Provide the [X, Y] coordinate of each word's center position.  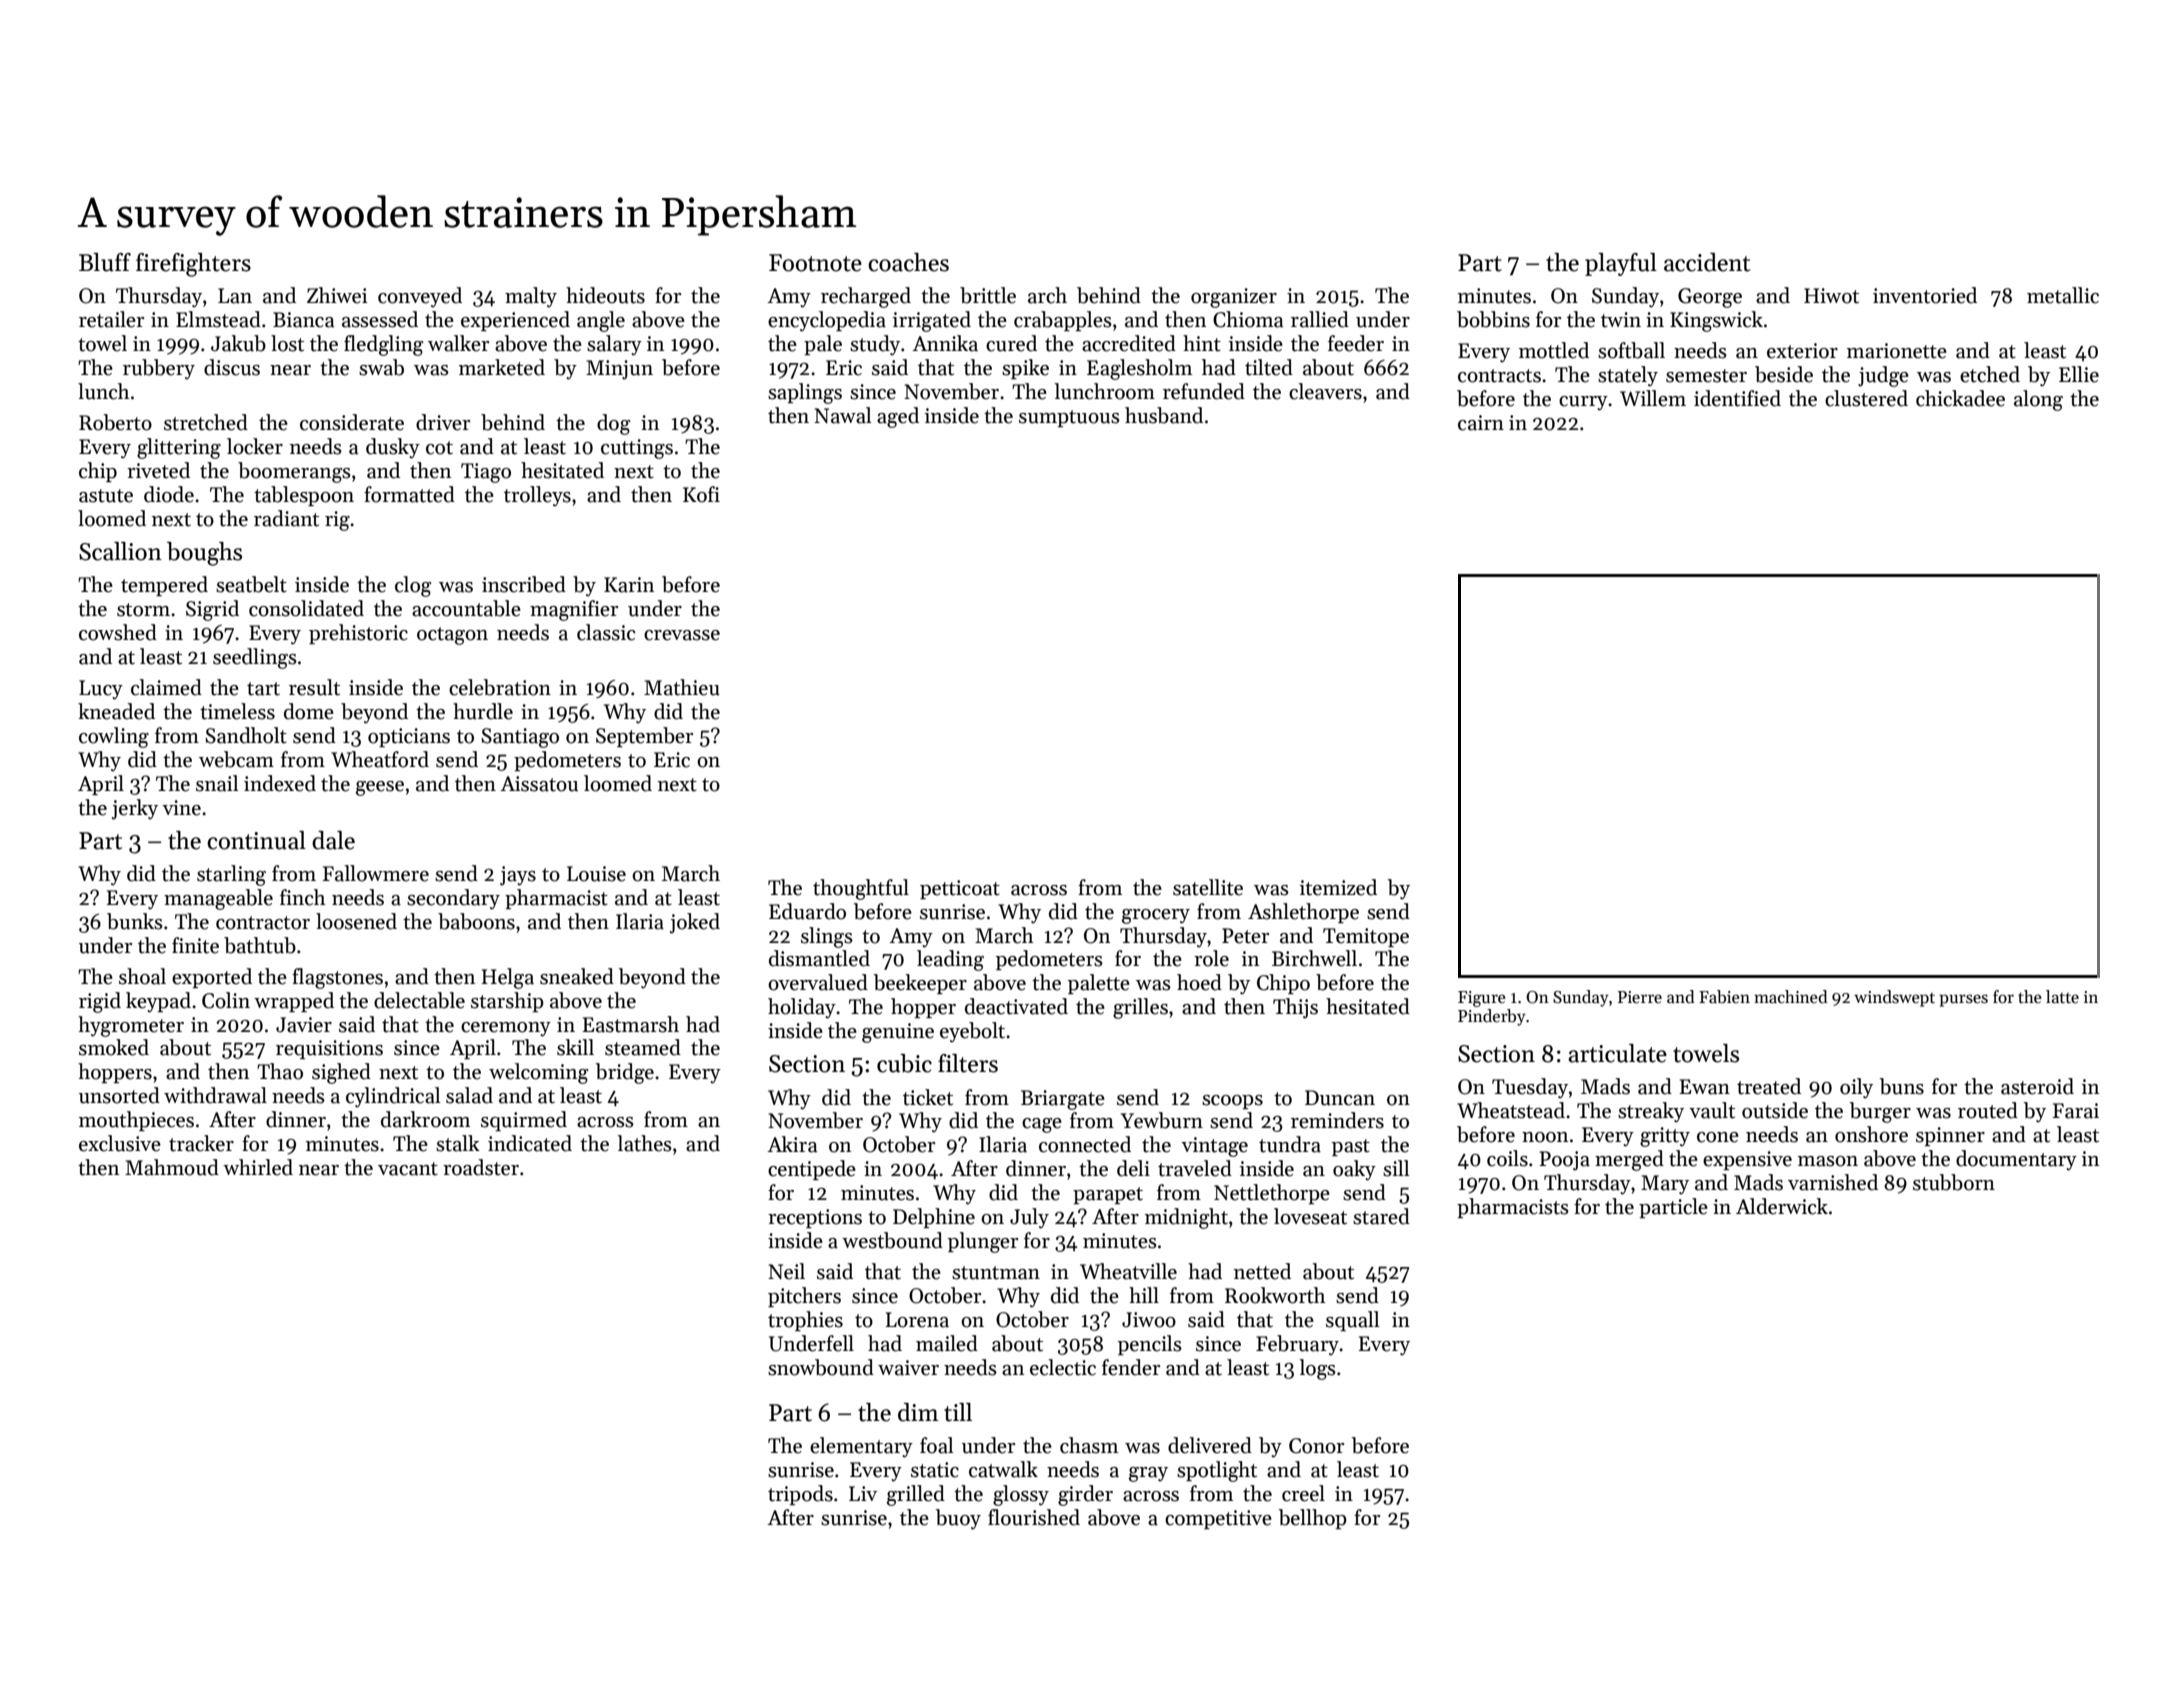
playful [1621, 264]
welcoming [539, 1073]
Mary [1665, 1185]
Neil [786, 1271]
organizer [1234, 298]
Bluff [105, 262]
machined [1791, 997]
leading [950, 960]
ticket [928, 1097]
